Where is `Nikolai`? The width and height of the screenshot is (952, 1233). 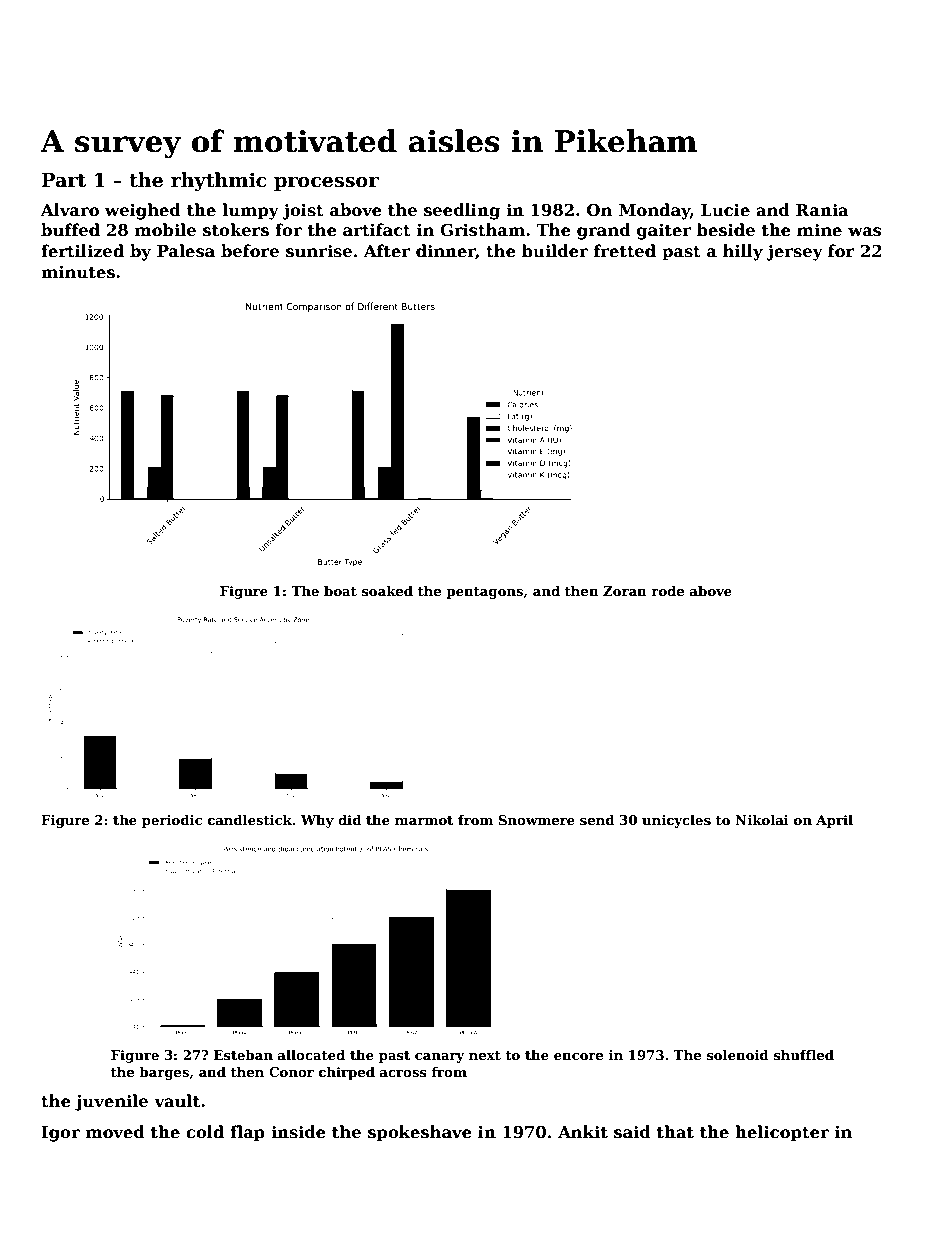
Nikolai is located at coordinates (762, 820).
